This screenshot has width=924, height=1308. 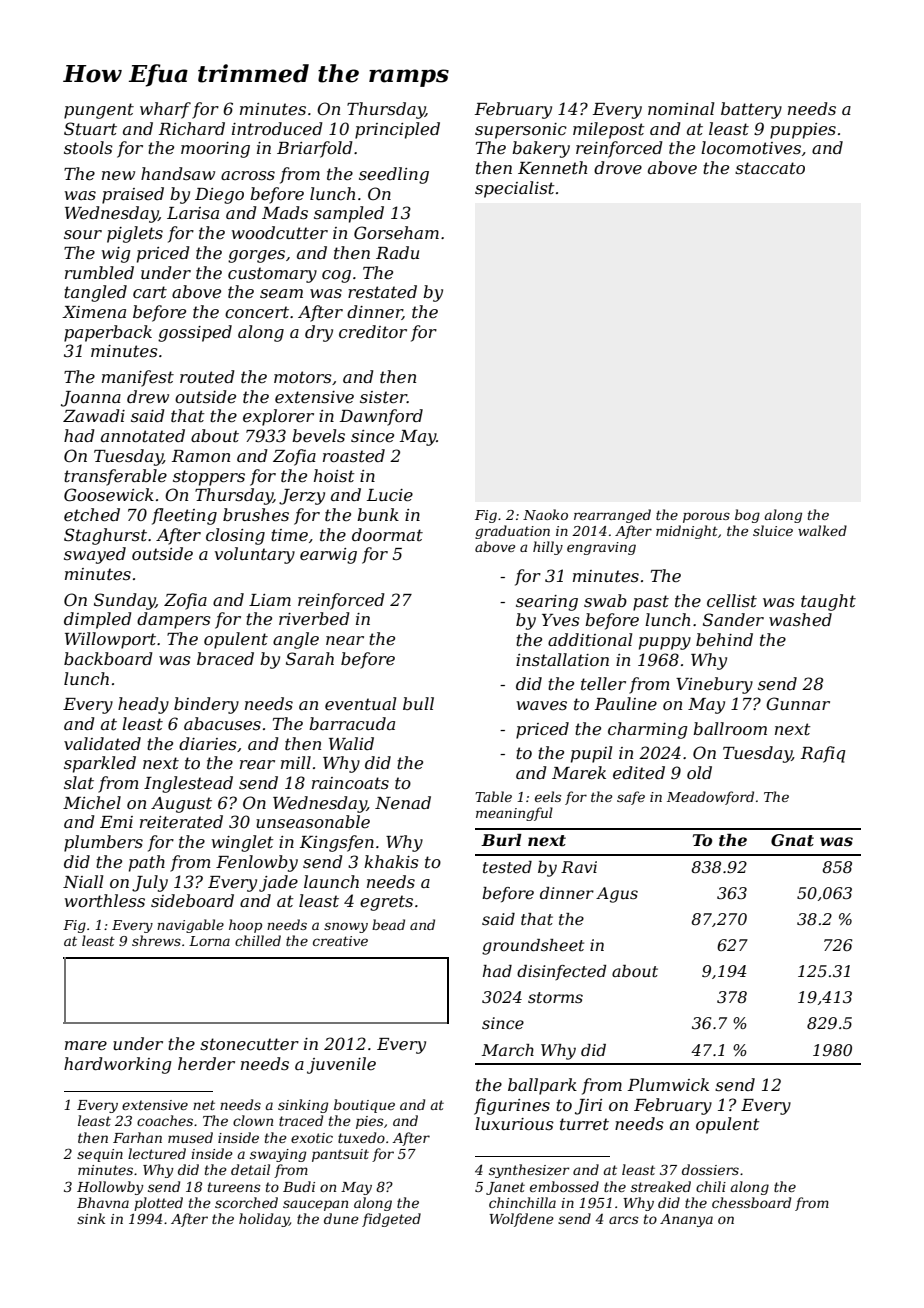 What do you see at coordinates (515, 189) in the screenshot?
I see `specialist` at bounding box center [515, 189].
